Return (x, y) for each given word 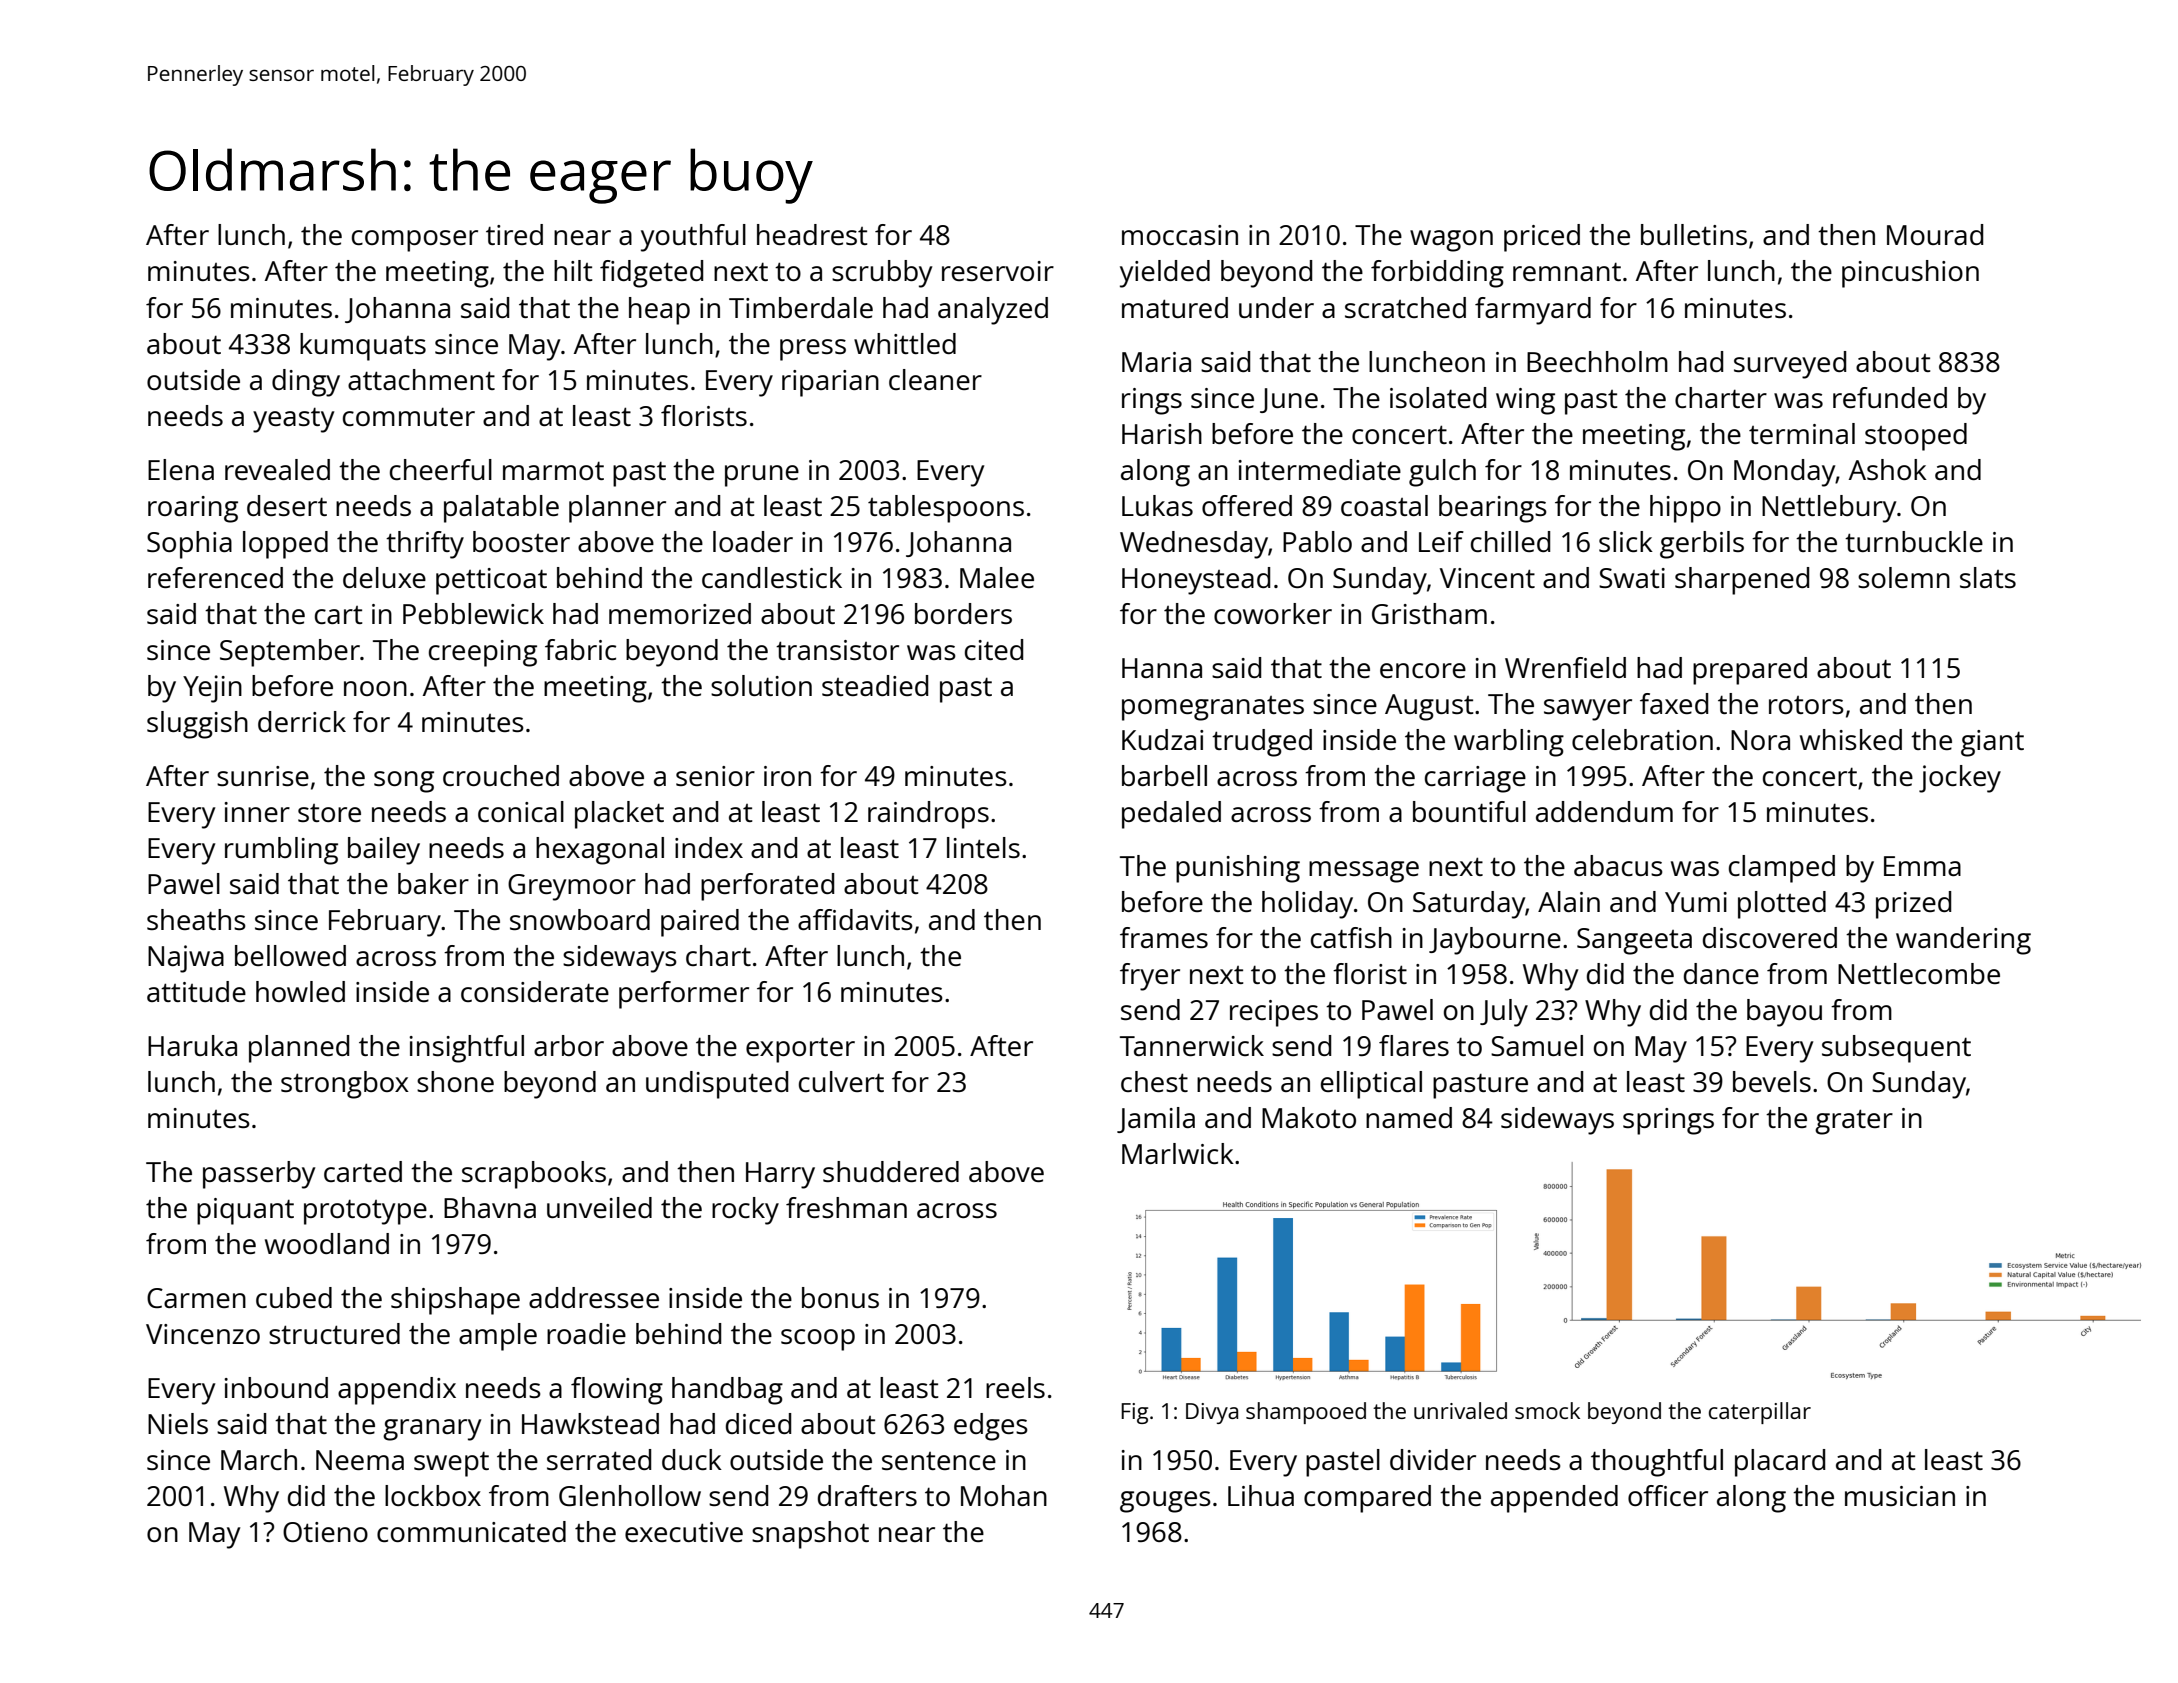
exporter (800, 1050)
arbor (569, 1045)
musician (1900, 1496)
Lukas (1157, 505)
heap (659, 311)
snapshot (810, 1535)
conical (521, 811)
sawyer (1588, 710)
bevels (1772, 1081)
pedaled (1171, 815)
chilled (1510, 541)
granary (432, 1430)
